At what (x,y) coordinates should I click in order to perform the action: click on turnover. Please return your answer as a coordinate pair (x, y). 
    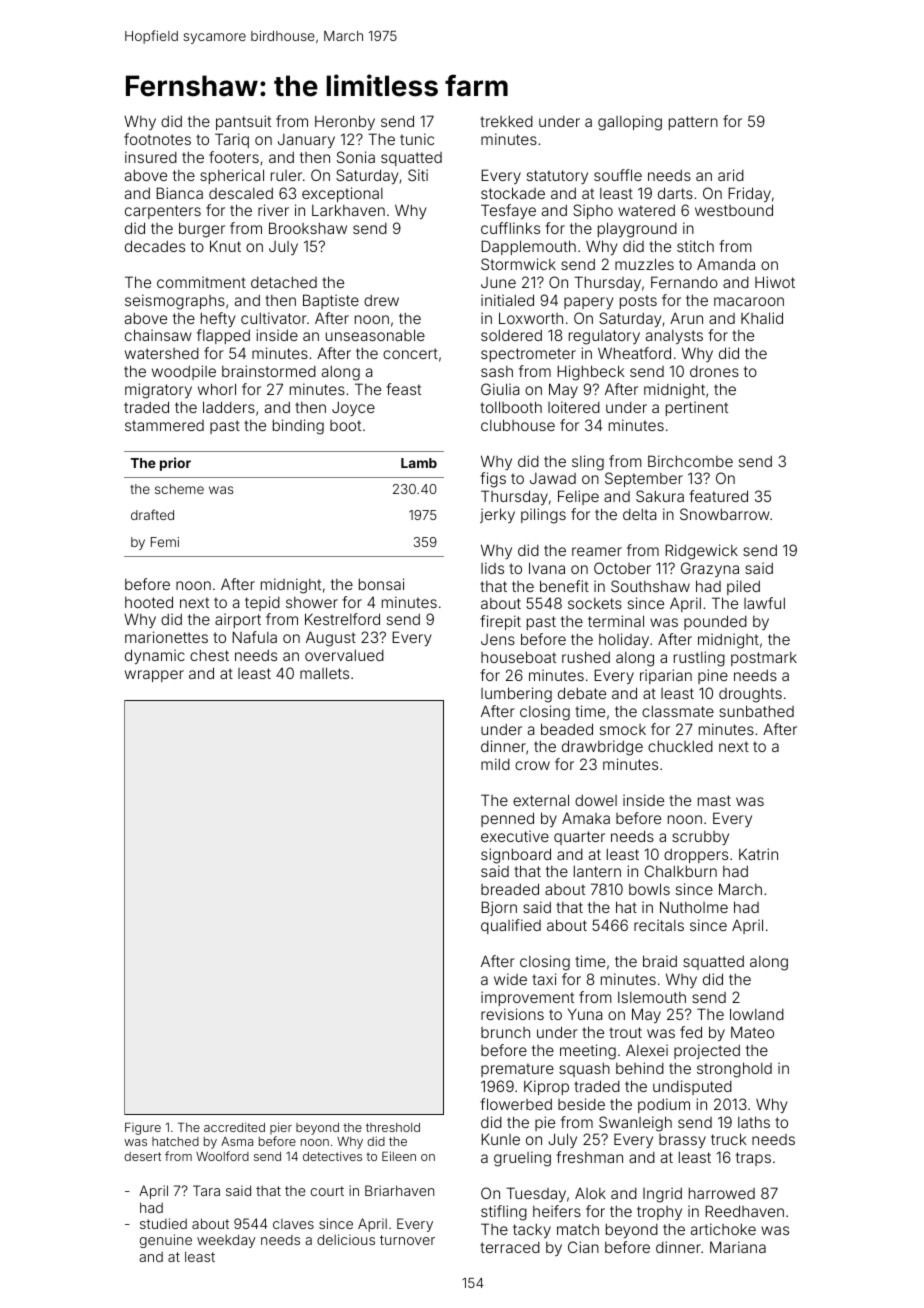
    Looking at the image, I should click on (407, 1240).
